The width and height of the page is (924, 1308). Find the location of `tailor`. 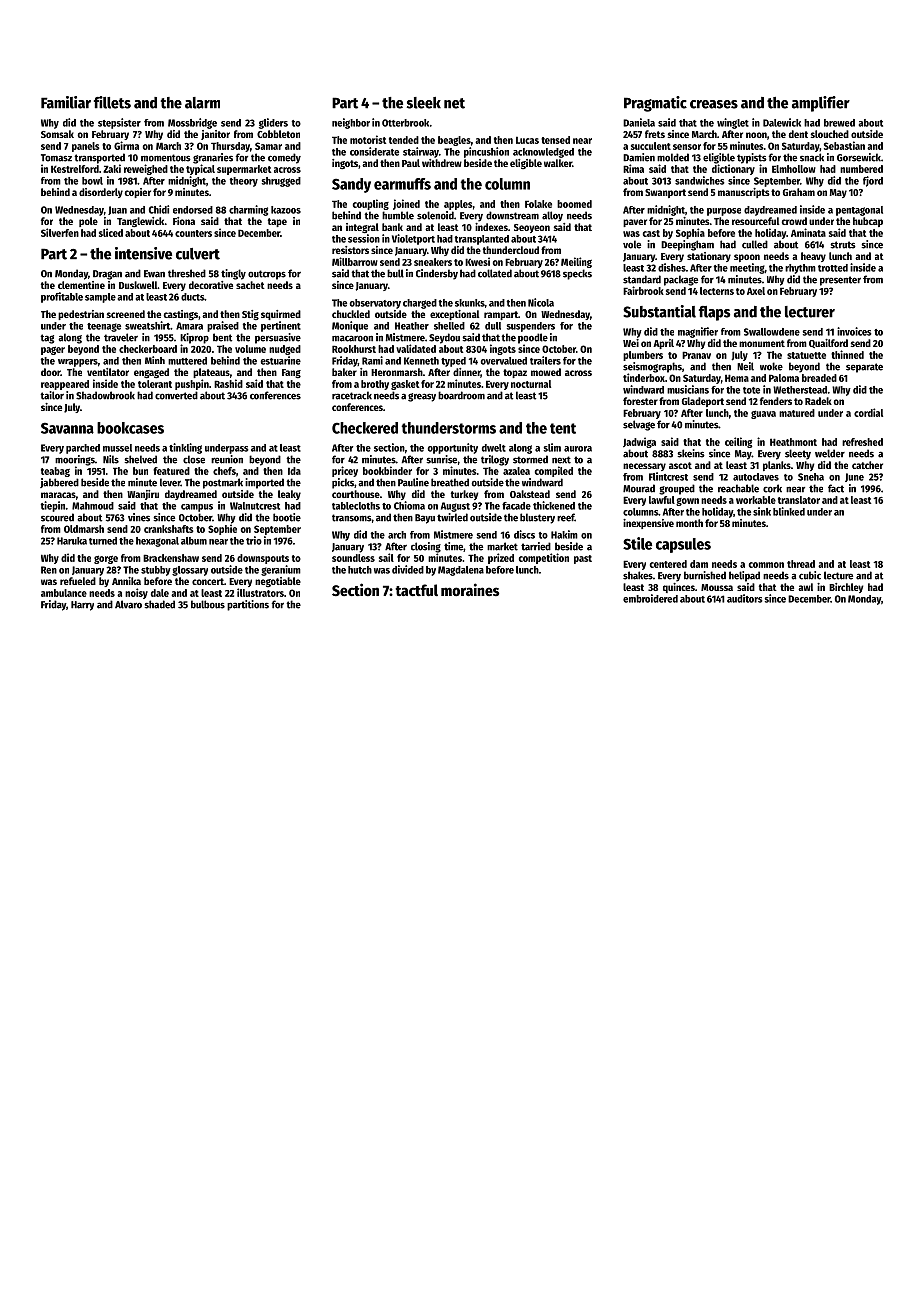

tailor is located at coordinates (52, 395).
